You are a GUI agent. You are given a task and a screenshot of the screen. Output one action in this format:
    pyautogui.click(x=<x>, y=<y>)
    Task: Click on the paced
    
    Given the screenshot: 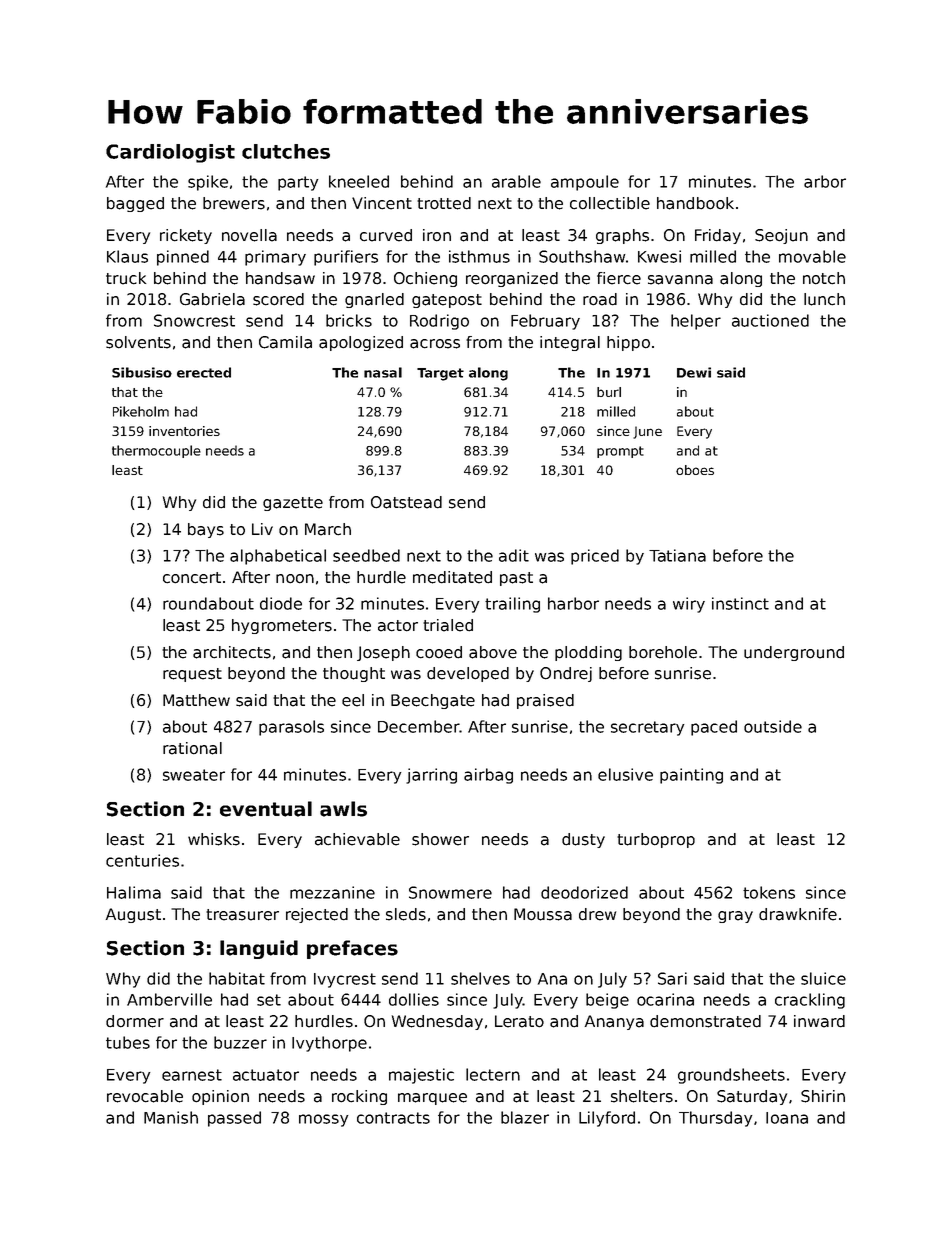 What is the action you would take?
    pyautogui.click(x=714, y=728)
